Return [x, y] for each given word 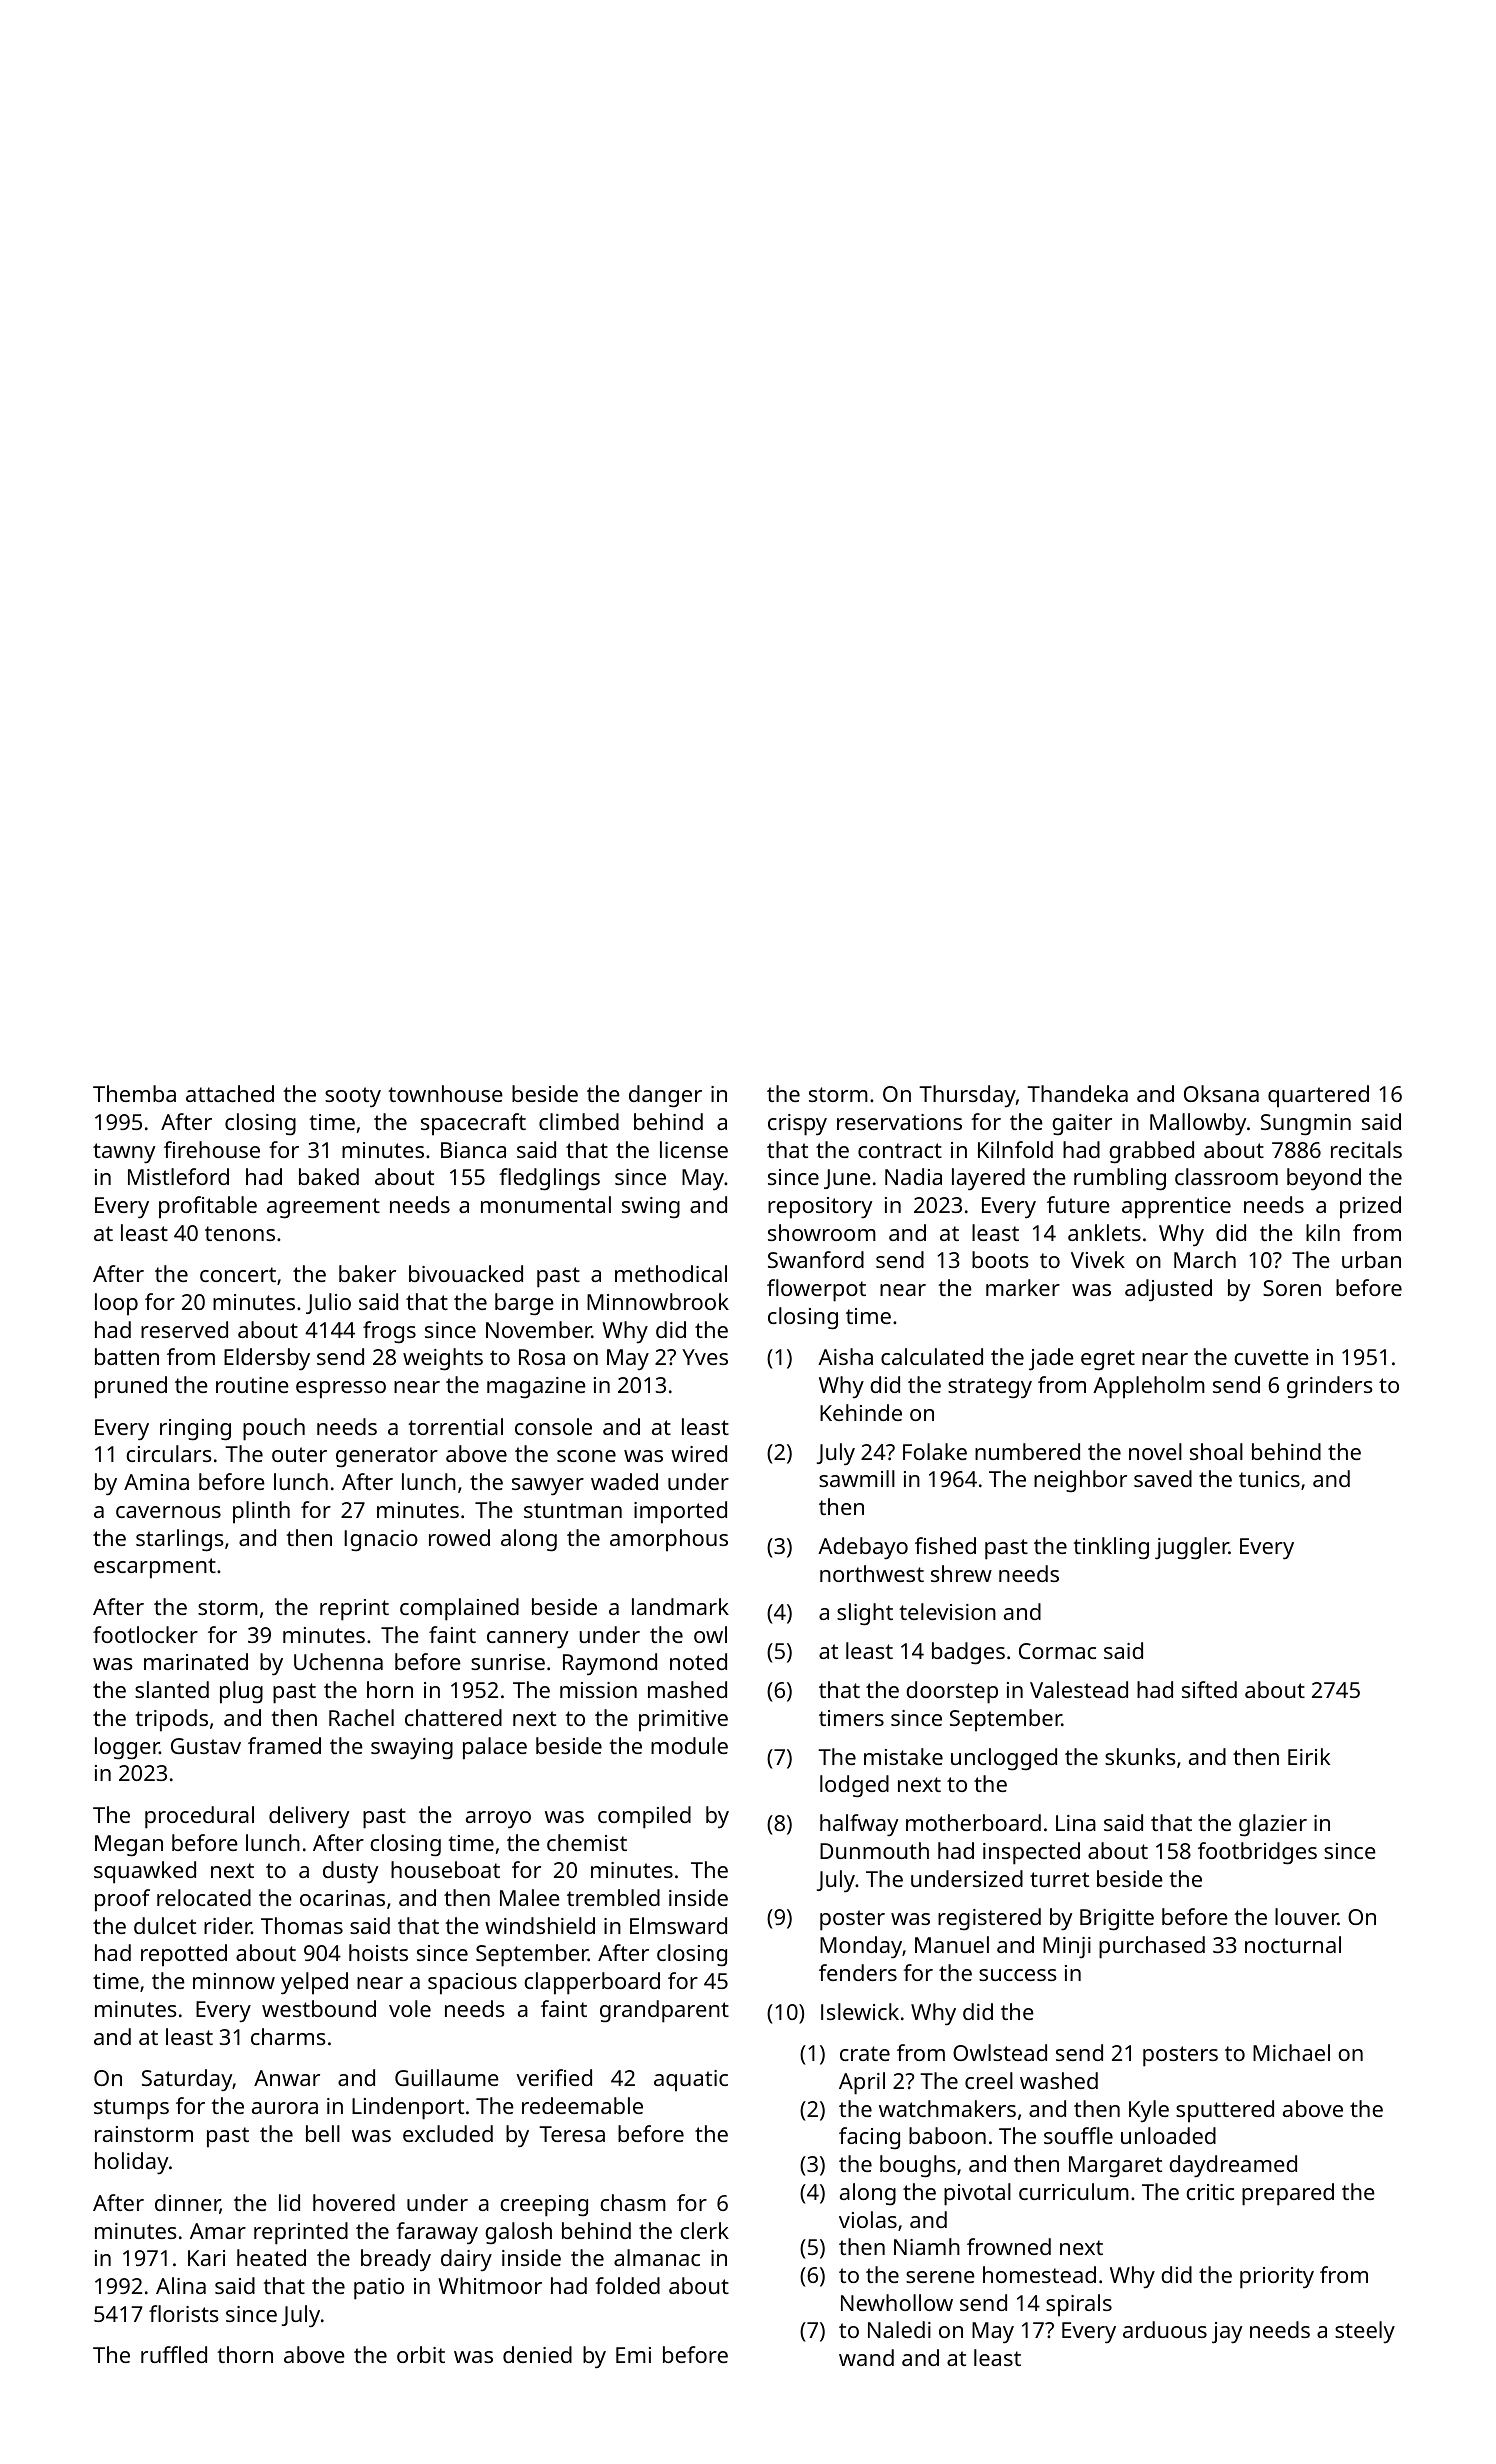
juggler [1192, 1548]
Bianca [473, 1150]
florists [184, 2313]
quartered [1318, 1096]
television [947, 1611]
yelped [314, 1983]
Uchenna [338, 1661]
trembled [613, 1897]
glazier [1273, 1825]
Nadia [913, 1176]
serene [940, 2277]
